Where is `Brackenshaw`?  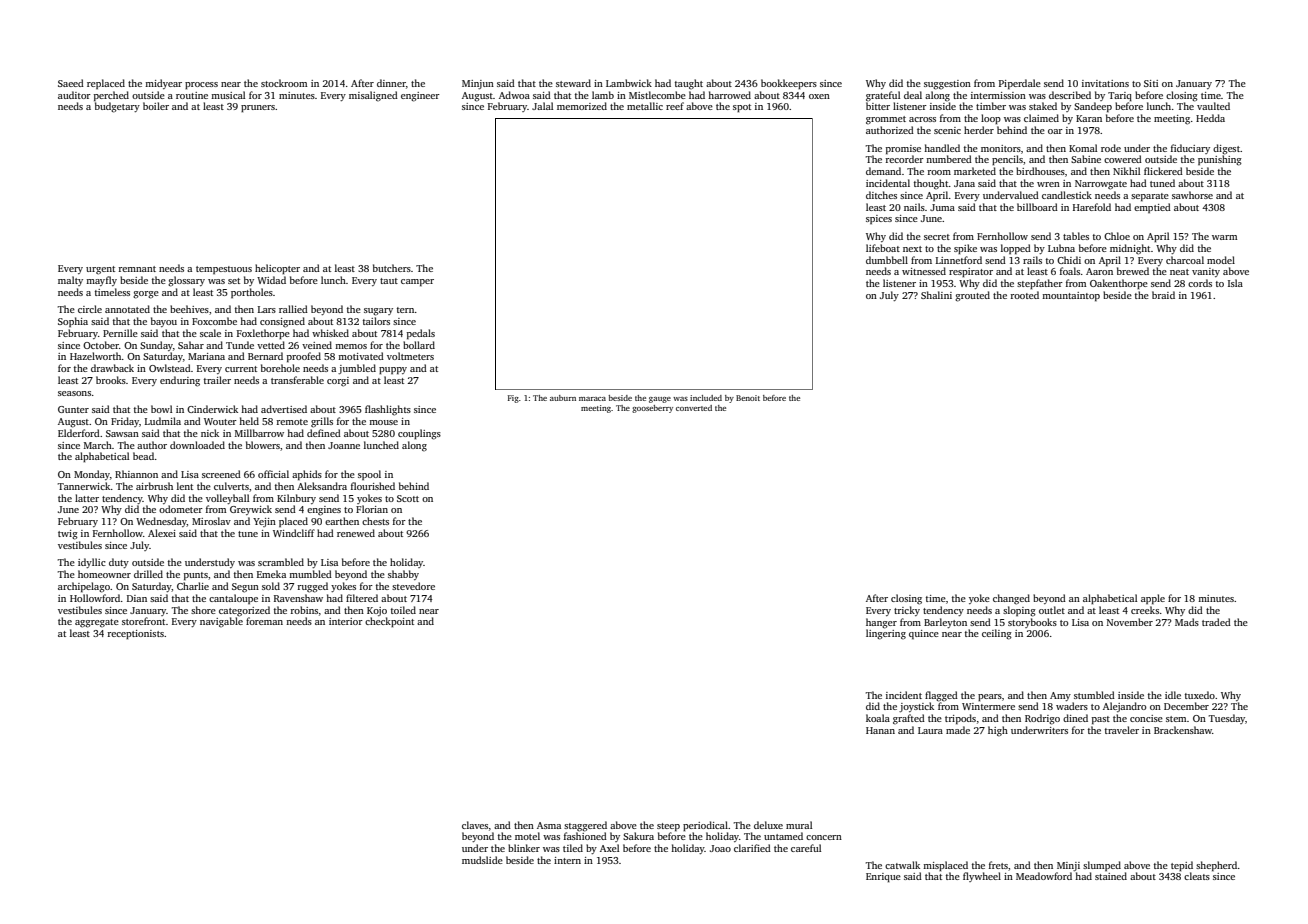 Brackenshaw is located at coordinates (1183, 730).
